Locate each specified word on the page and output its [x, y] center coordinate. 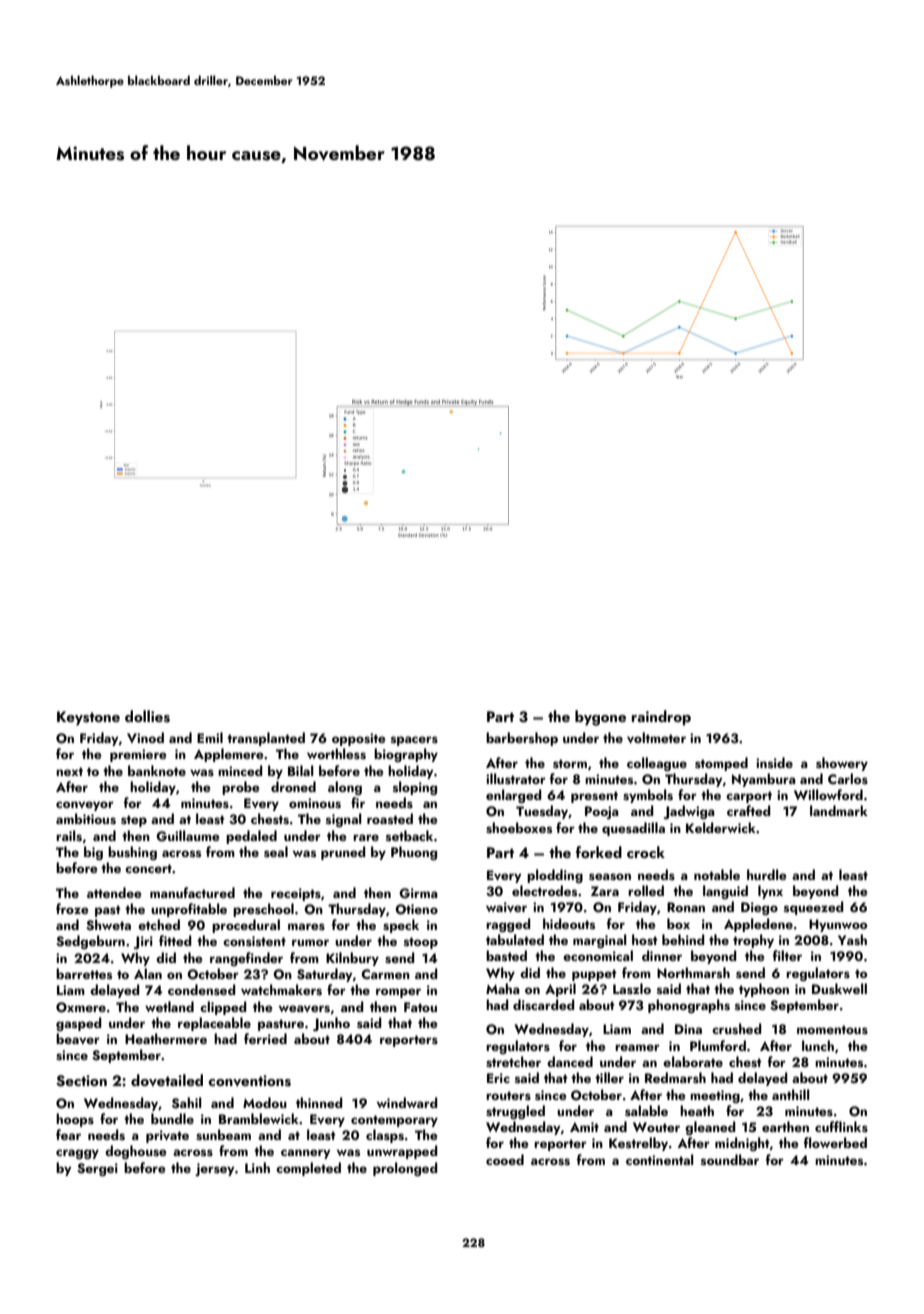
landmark [839, 810]
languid [725, 892]
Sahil [187, 1103]
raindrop [661, 718]
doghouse [136, 1152]
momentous [832, 1029]
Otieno [416, 909]
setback [409, 835]
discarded [544, 1004]
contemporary [394, 1121]
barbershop [522, 739]
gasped [79, 1024]
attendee [114, 892]
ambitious [86, 818]
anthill [791, 1094]
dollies [147, 716]
